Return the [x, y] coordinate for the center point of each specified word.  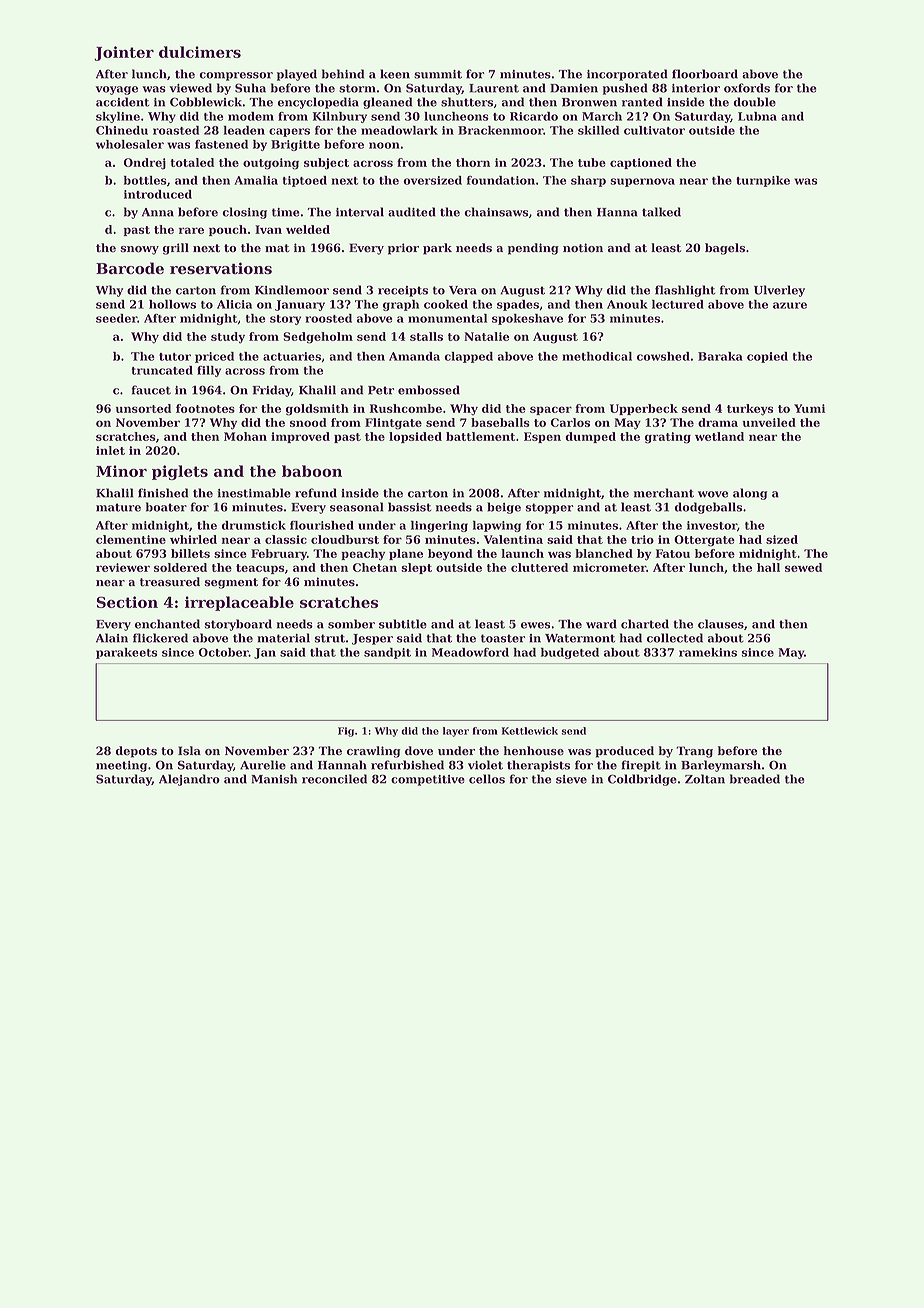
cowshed [663, 356]
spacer [551, 410]
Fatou [672, 553]
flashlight [685, 291]
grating [668, 438]
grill [176, 249]
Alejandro [189, 780]
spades [518, 305]
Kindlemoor [292, 290]
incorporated [627, 75]
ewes [536, 625]
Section [127, 602]
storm [357, 88]
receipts [403, 291]
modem [251, 116]
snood [308, 422]
